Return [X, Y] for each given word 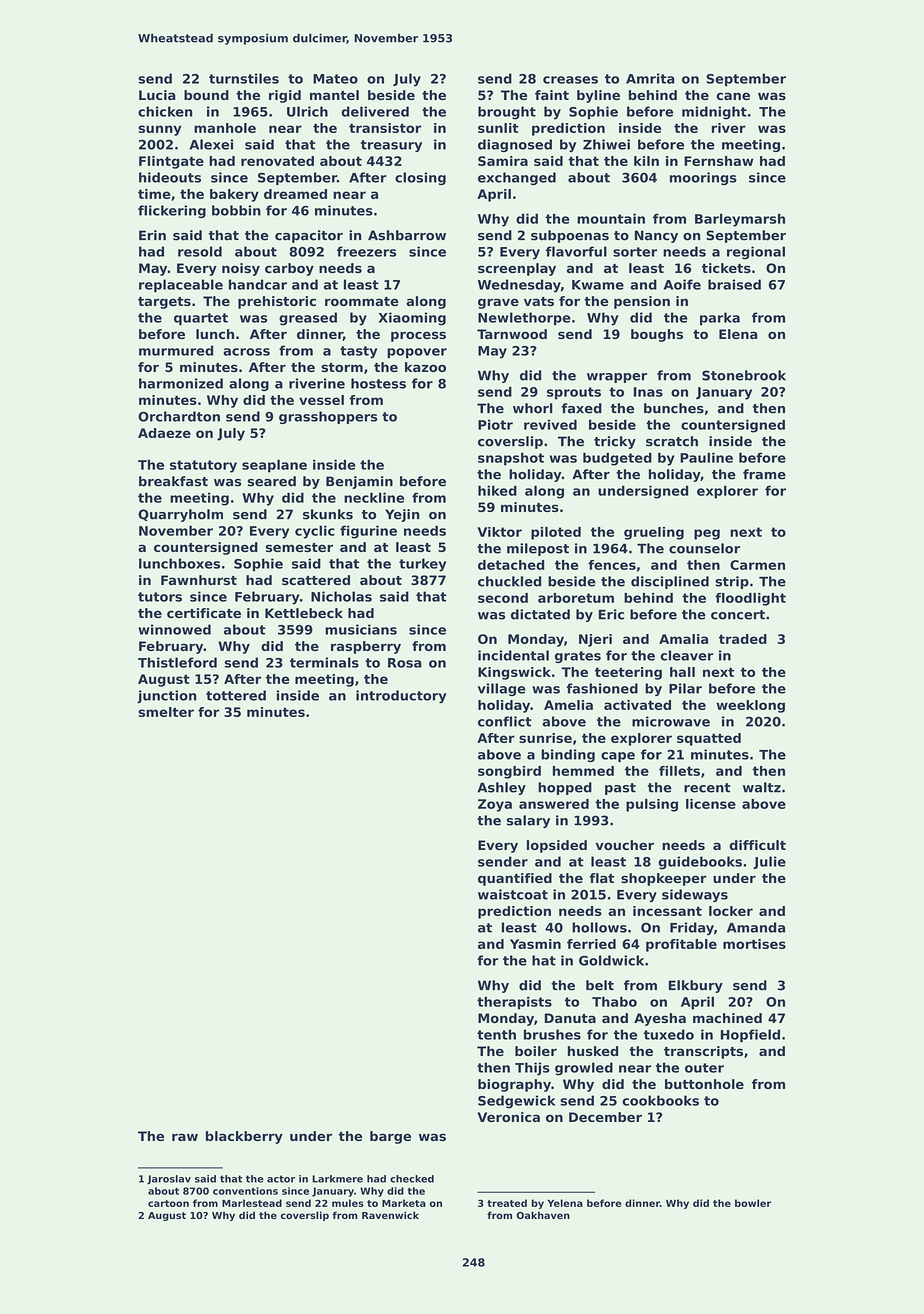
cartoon [168, 1203]
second [503, 598]
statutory [203, 466]
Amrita [650, 78]
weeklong [750, 706]
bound [206, 95]
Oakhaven [543, 1215]
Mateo [335, 79]
